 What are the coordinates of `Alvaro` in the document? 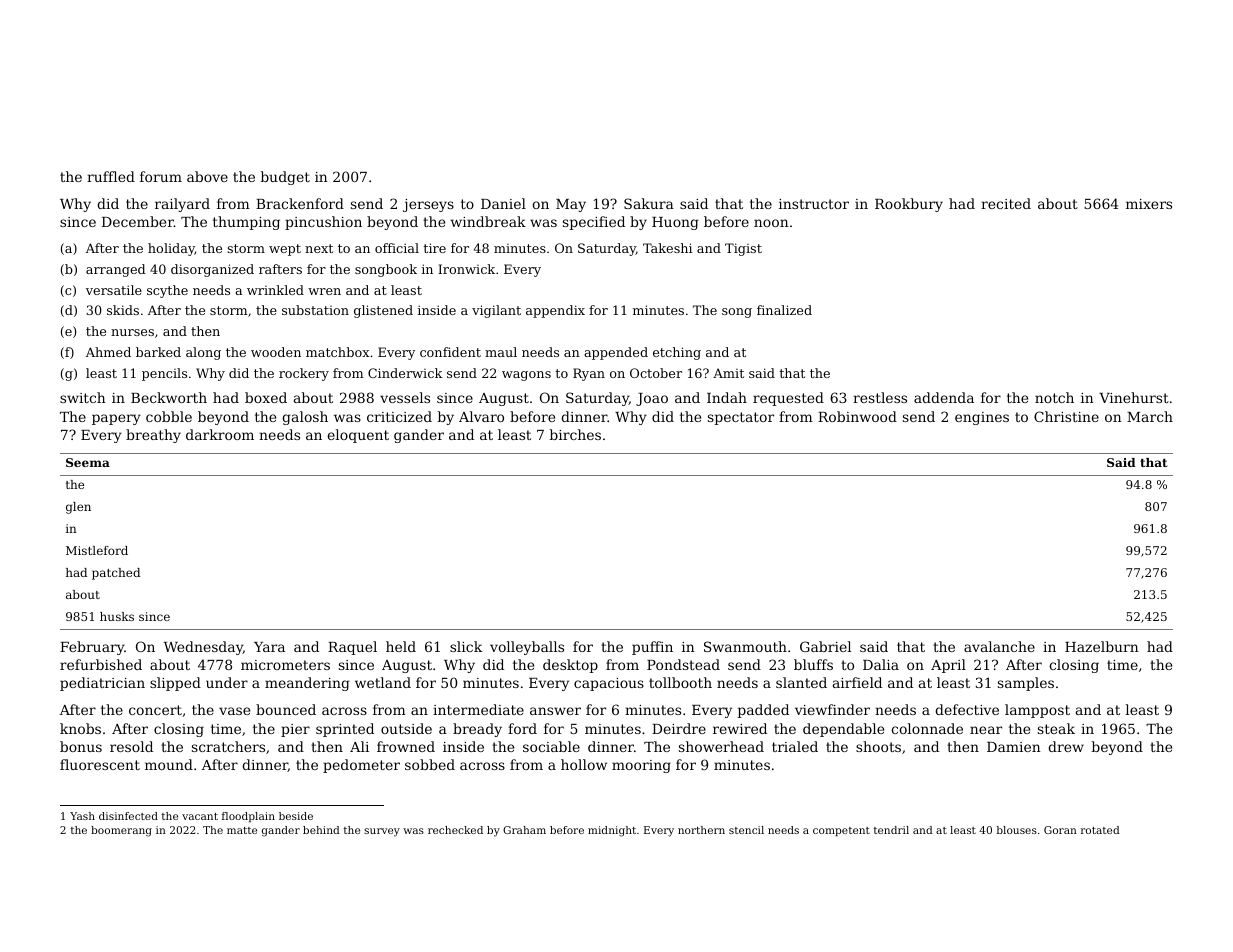 It's located at (481, 416).
